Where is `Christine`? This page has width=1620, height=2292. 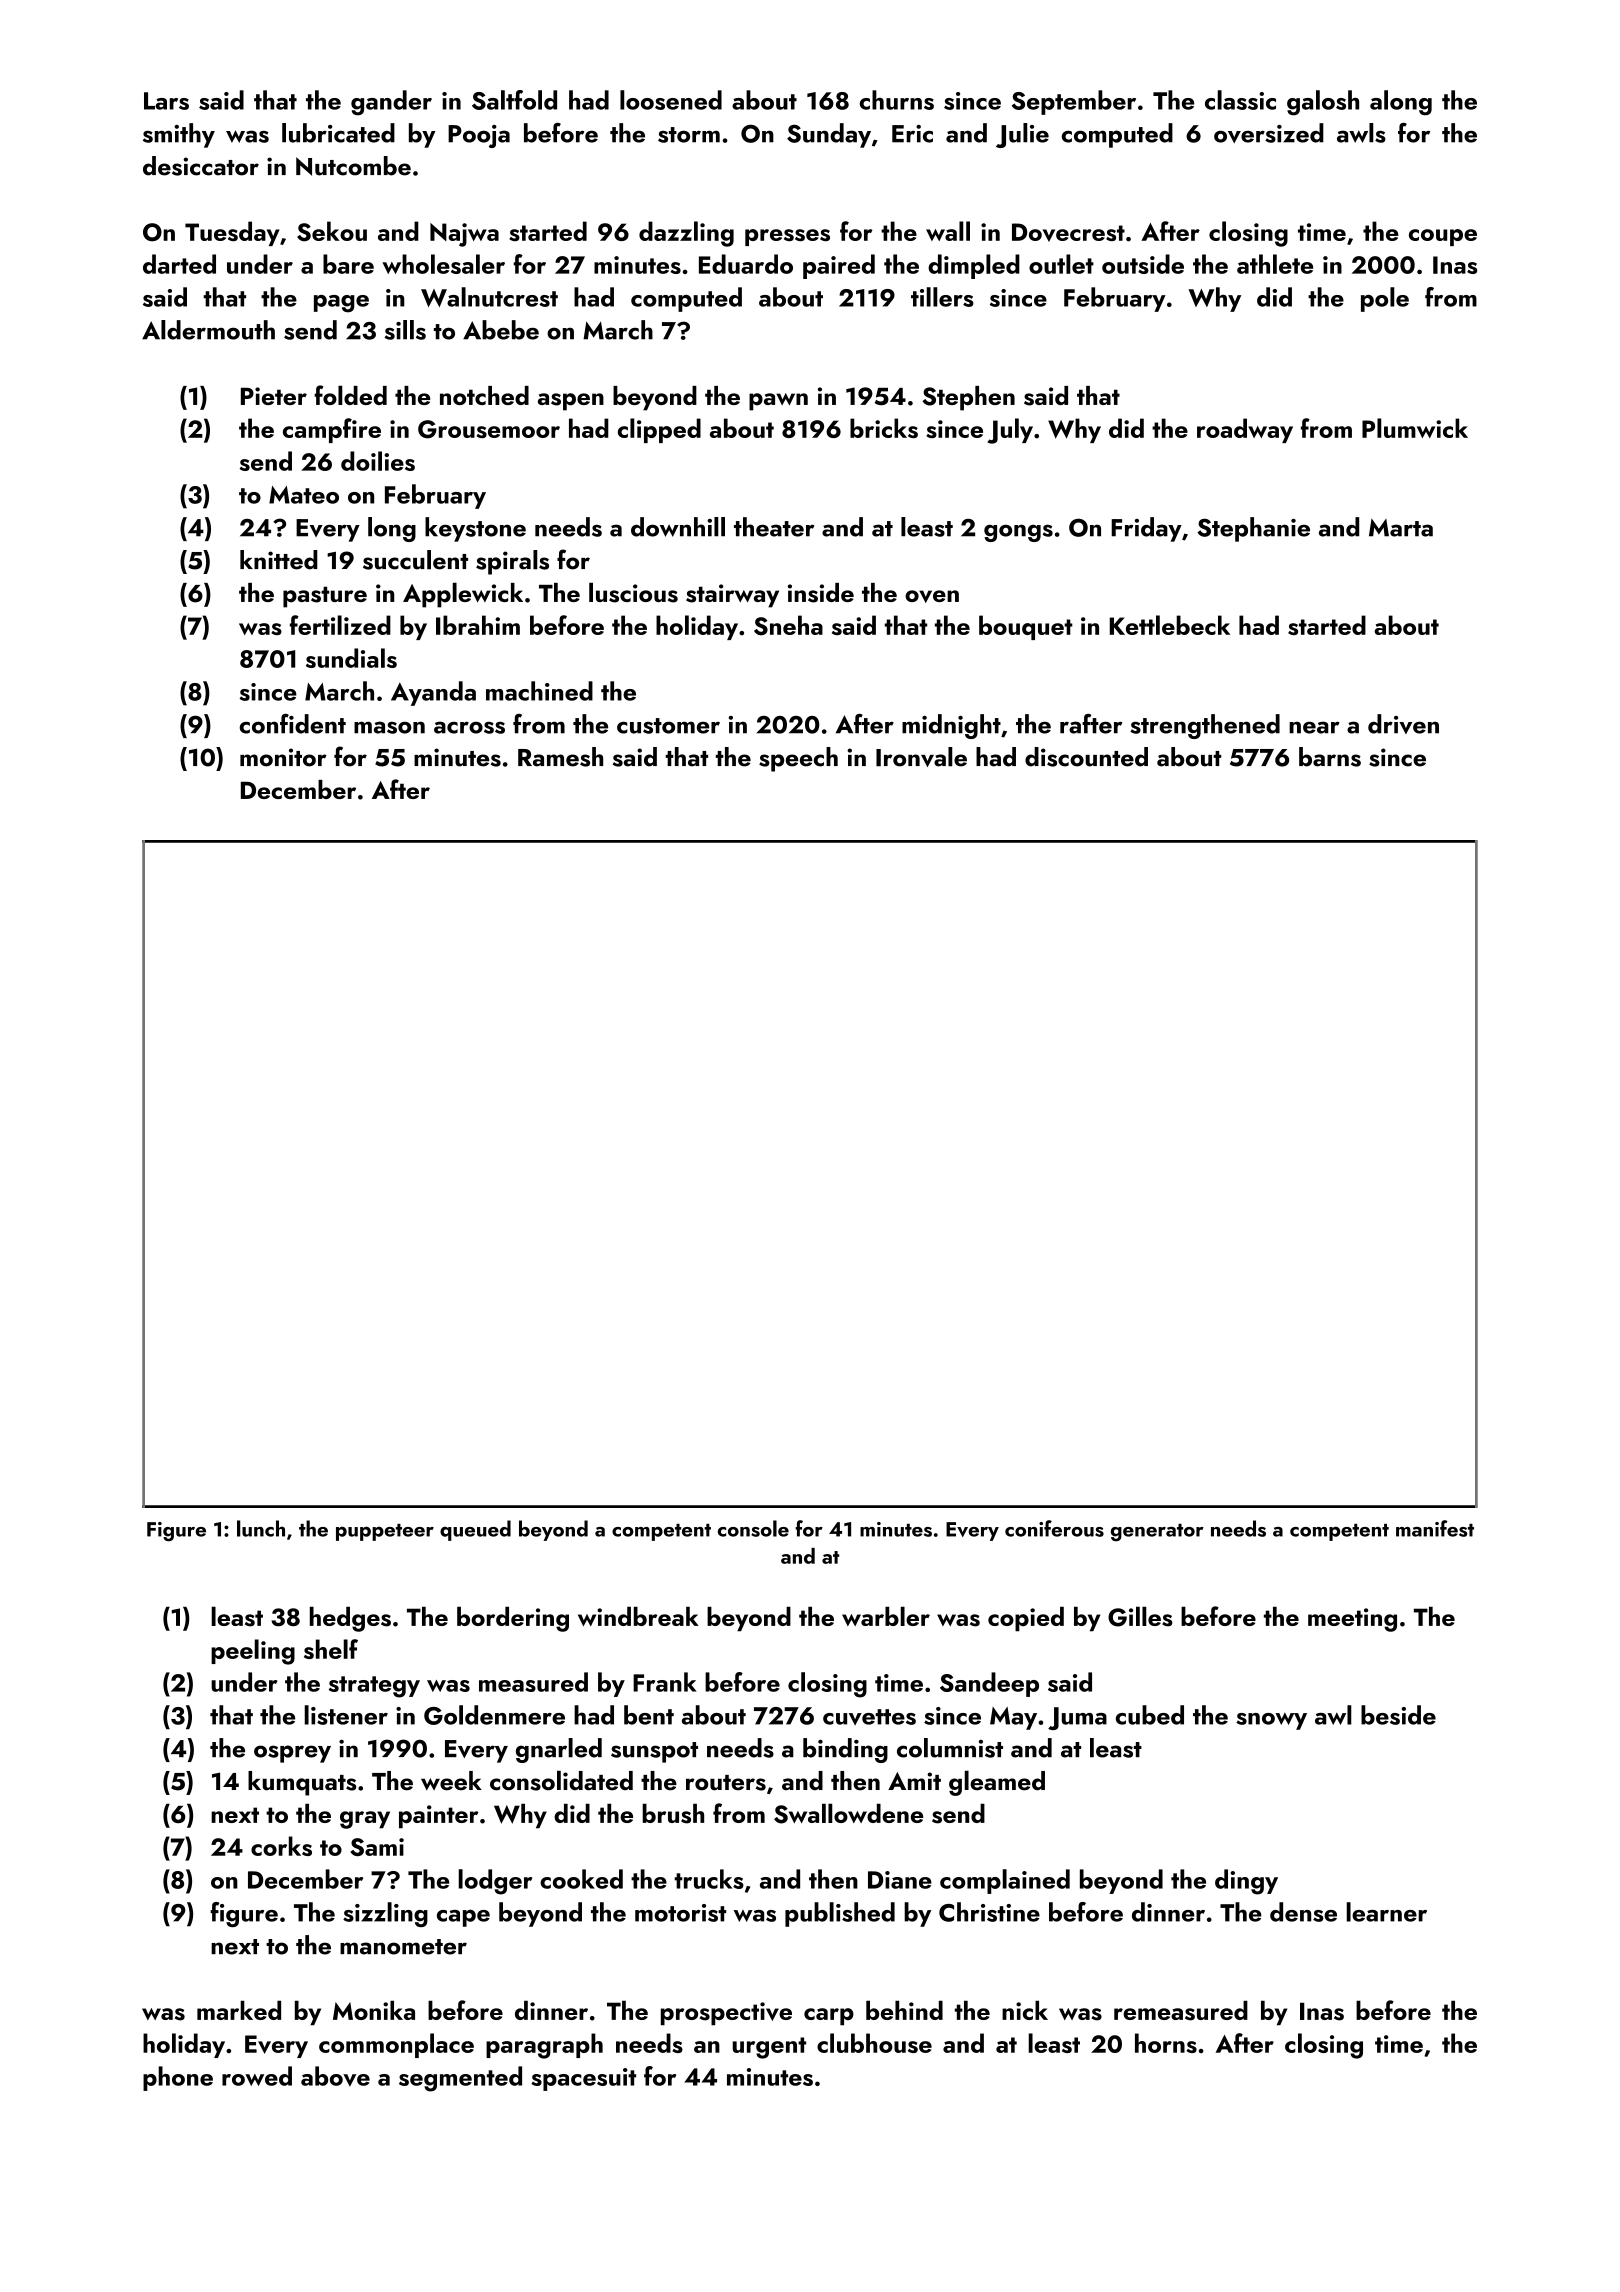
Christine is located at coordinates (989, 1912).
